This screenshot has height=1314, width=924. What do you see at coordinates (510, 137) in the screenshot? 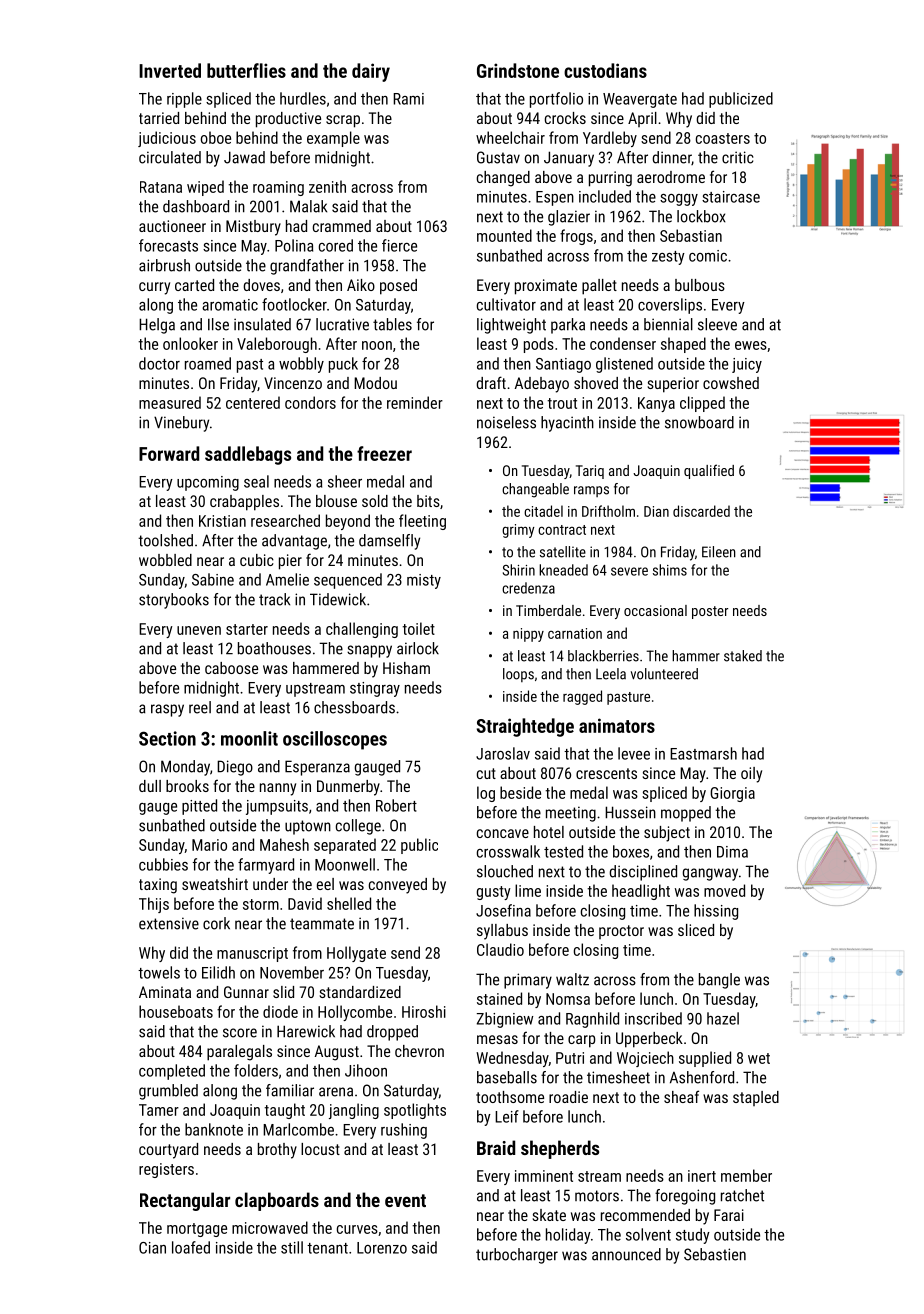
I see `wheelchair` at bounding box center [510, 137].
